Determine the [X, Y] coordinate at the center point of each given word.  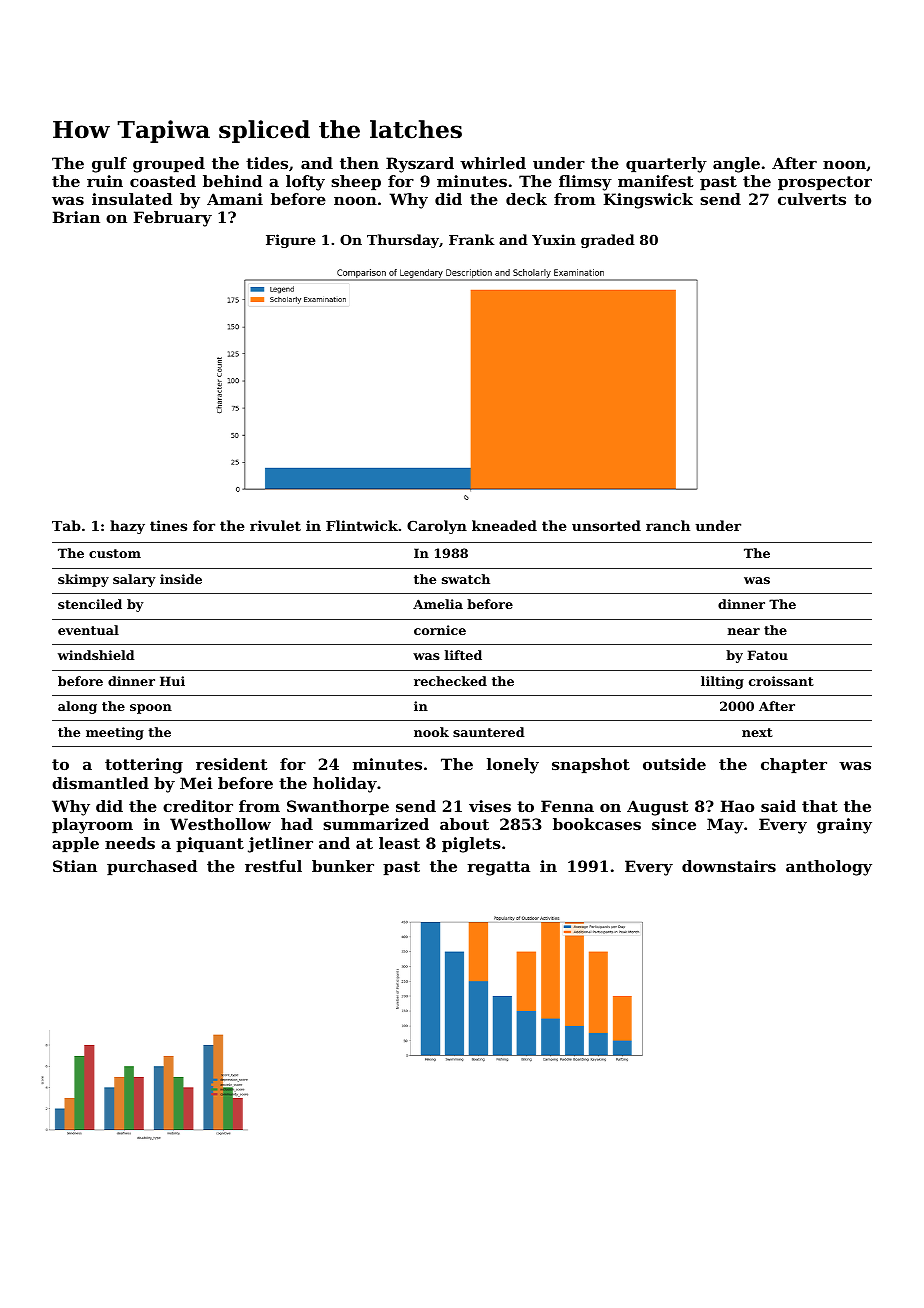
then [359, 163]
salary [134, 580]
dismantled [100, 783]
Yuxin [554, 239]
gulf [109, 165]
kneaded [504, 525]
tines [168, 525]
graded [608, 241]
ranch [668, 525]
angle [736, 165]
